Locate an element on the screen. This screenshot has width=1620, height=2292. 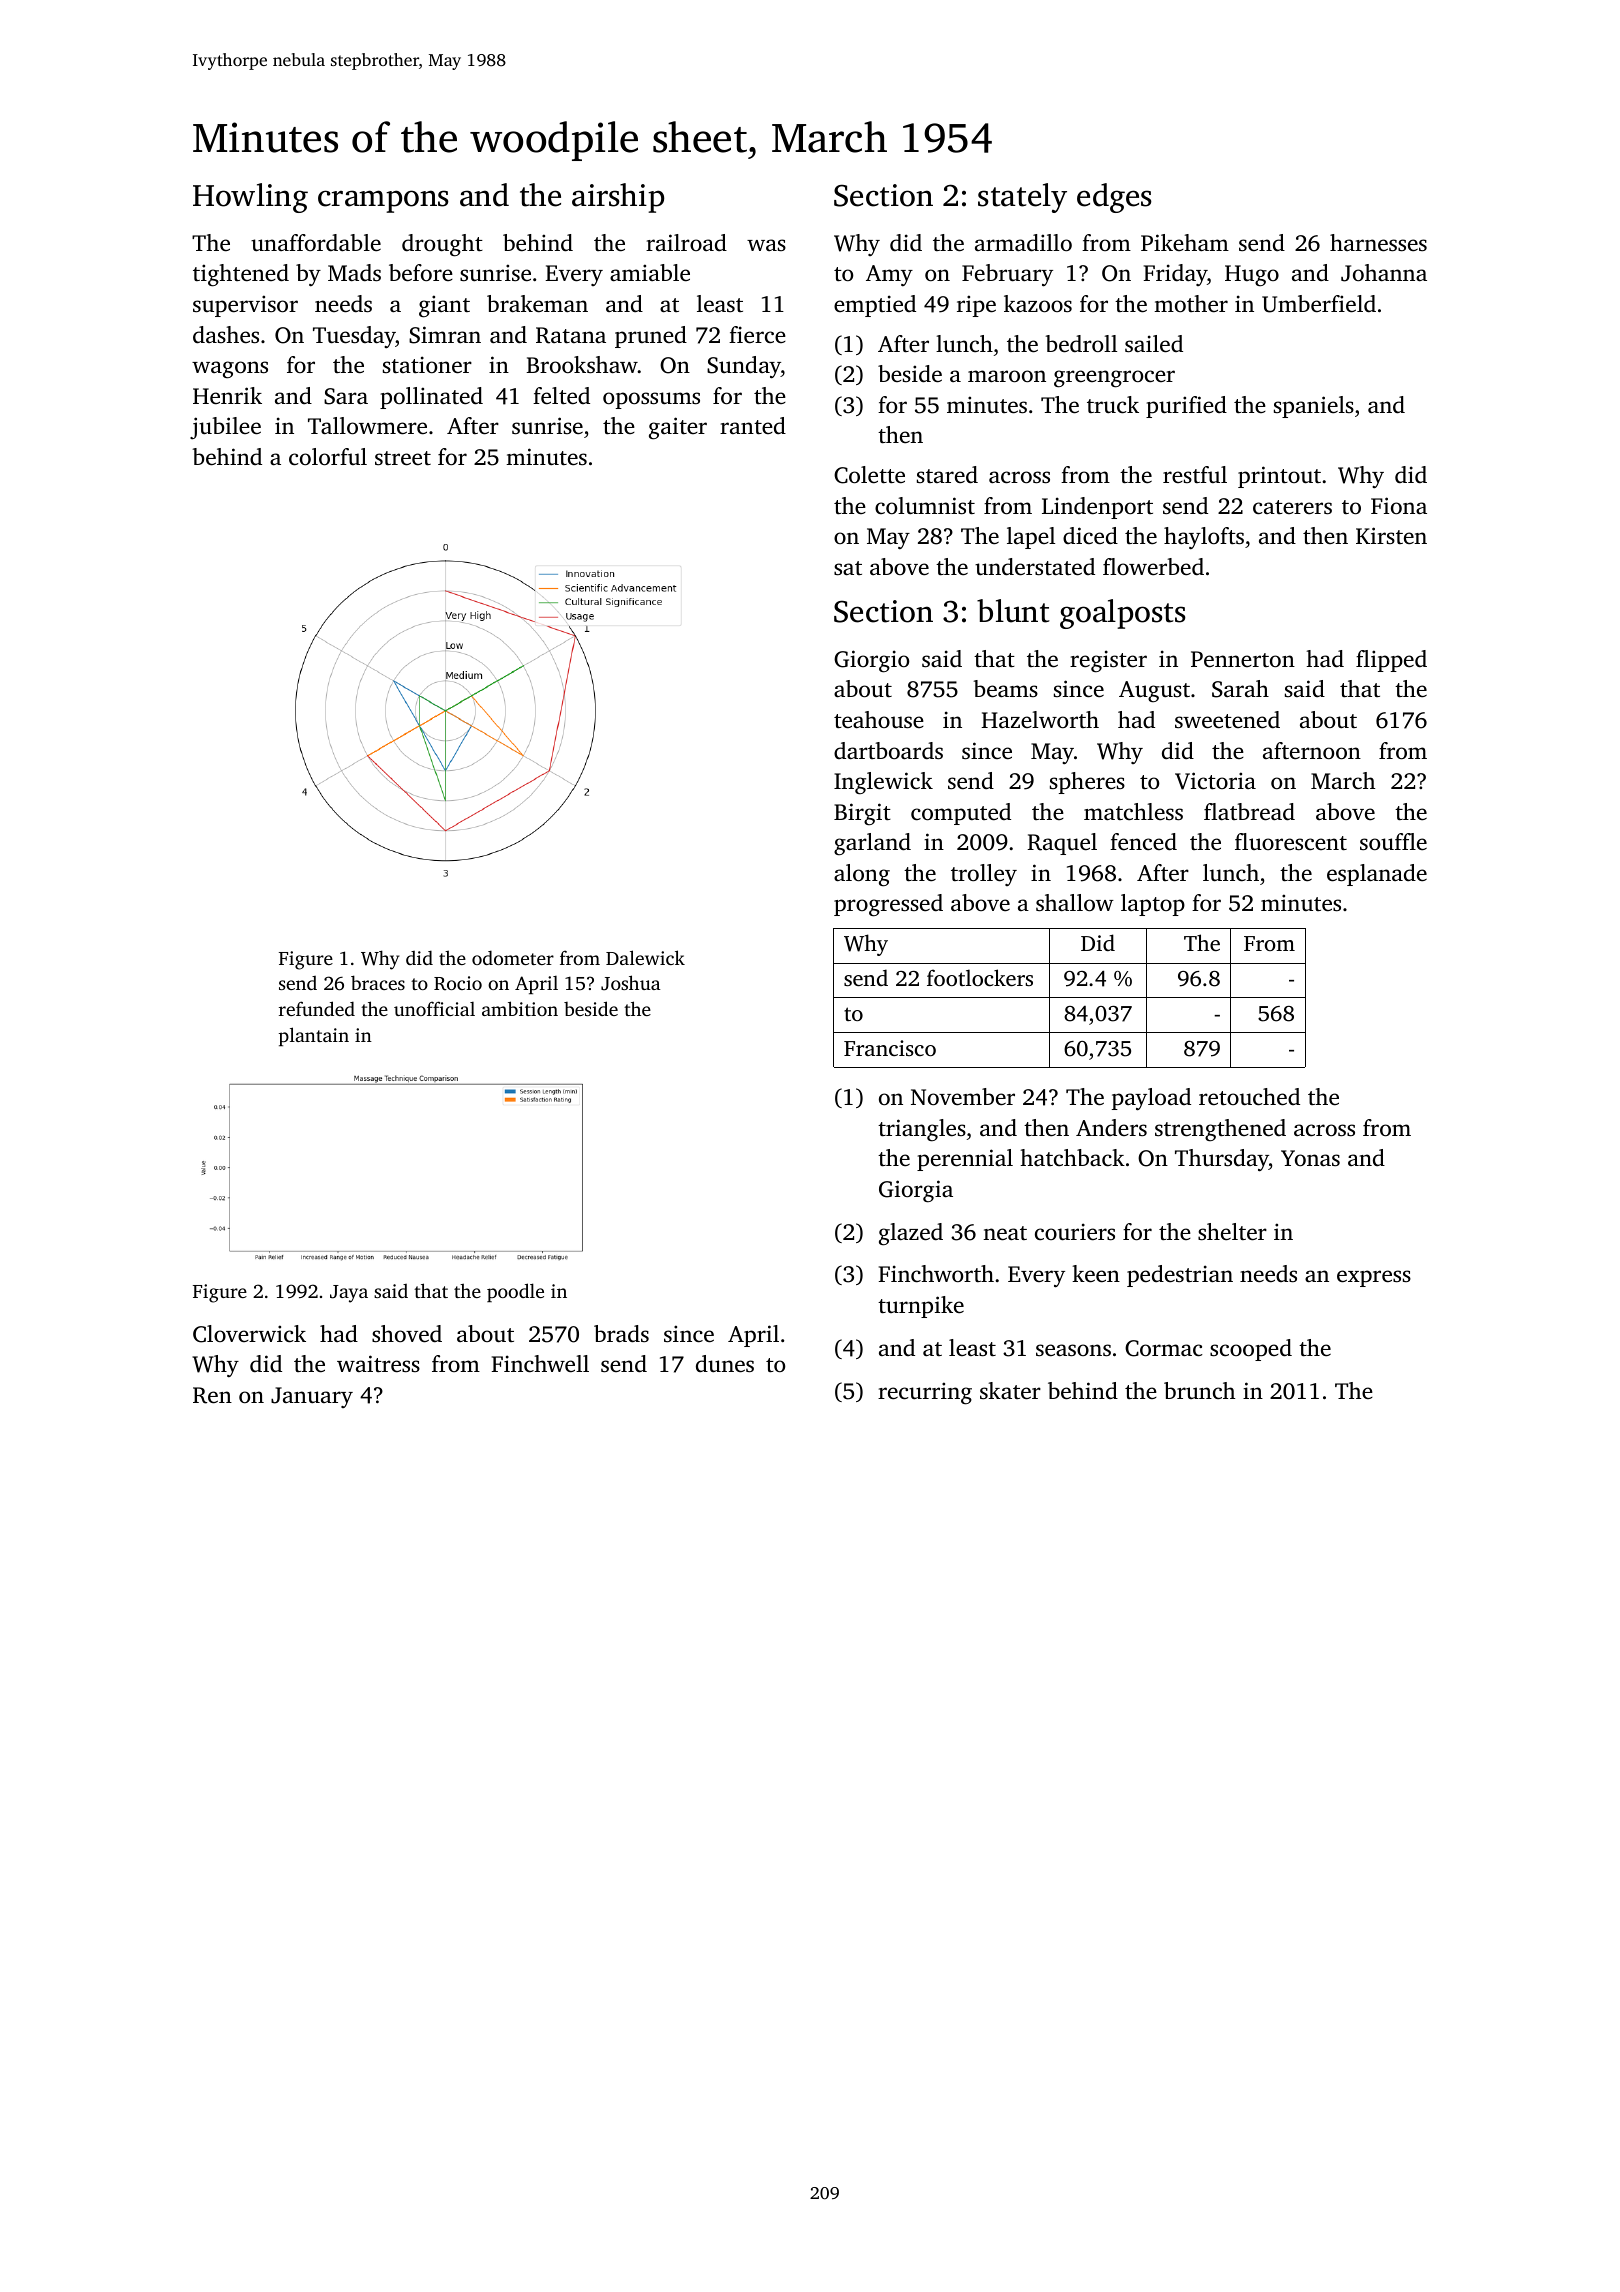
Howling is located at coordinates (250, 198).
